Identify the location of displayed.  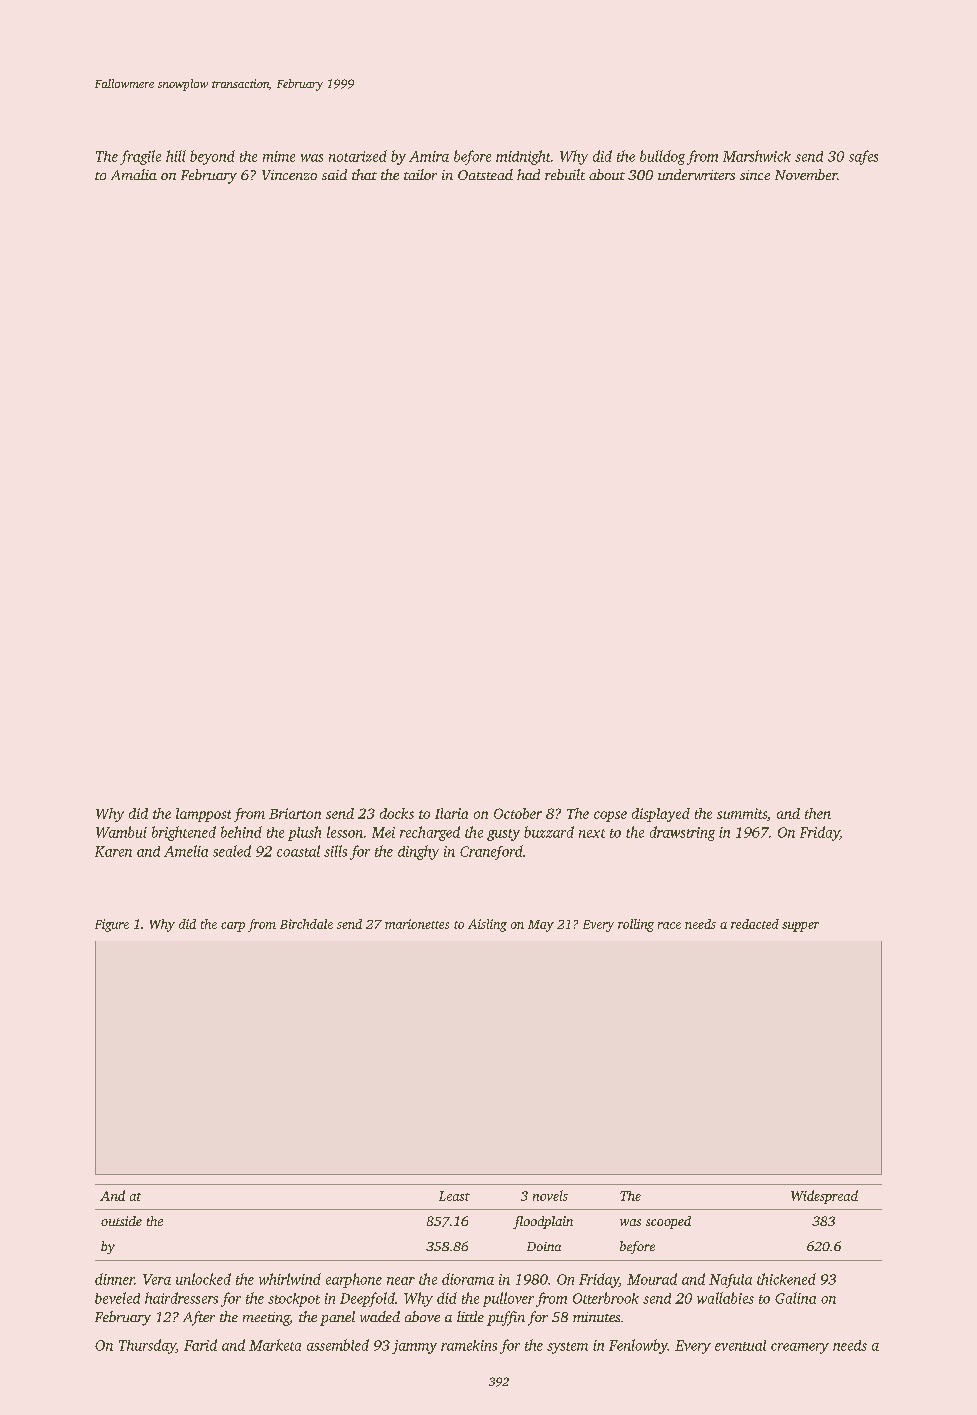
(661, 815).
